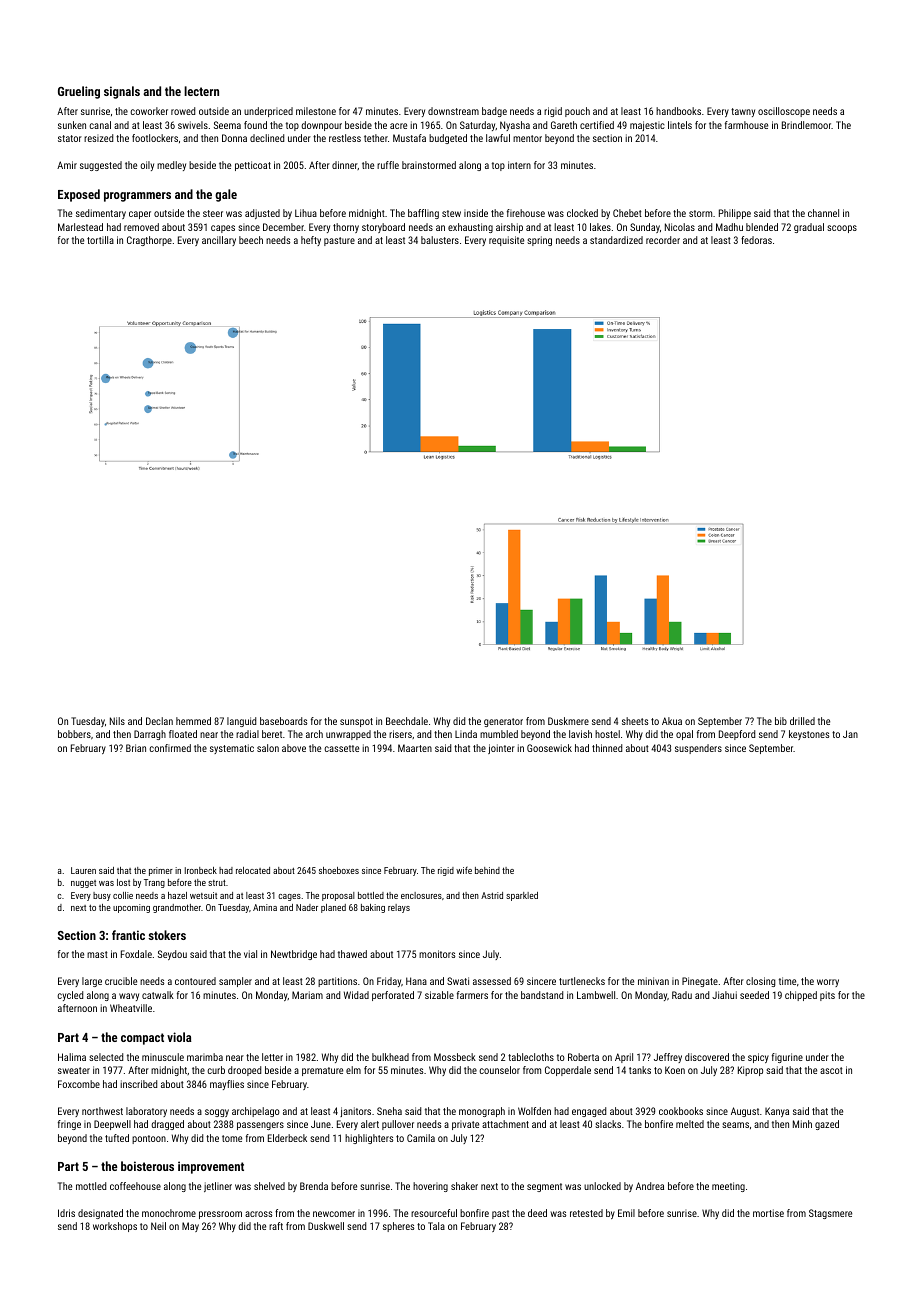  What do you see at coordinates (440, 240) in the screenshot?
I see `balusters` at bounding box center [440, 240].
